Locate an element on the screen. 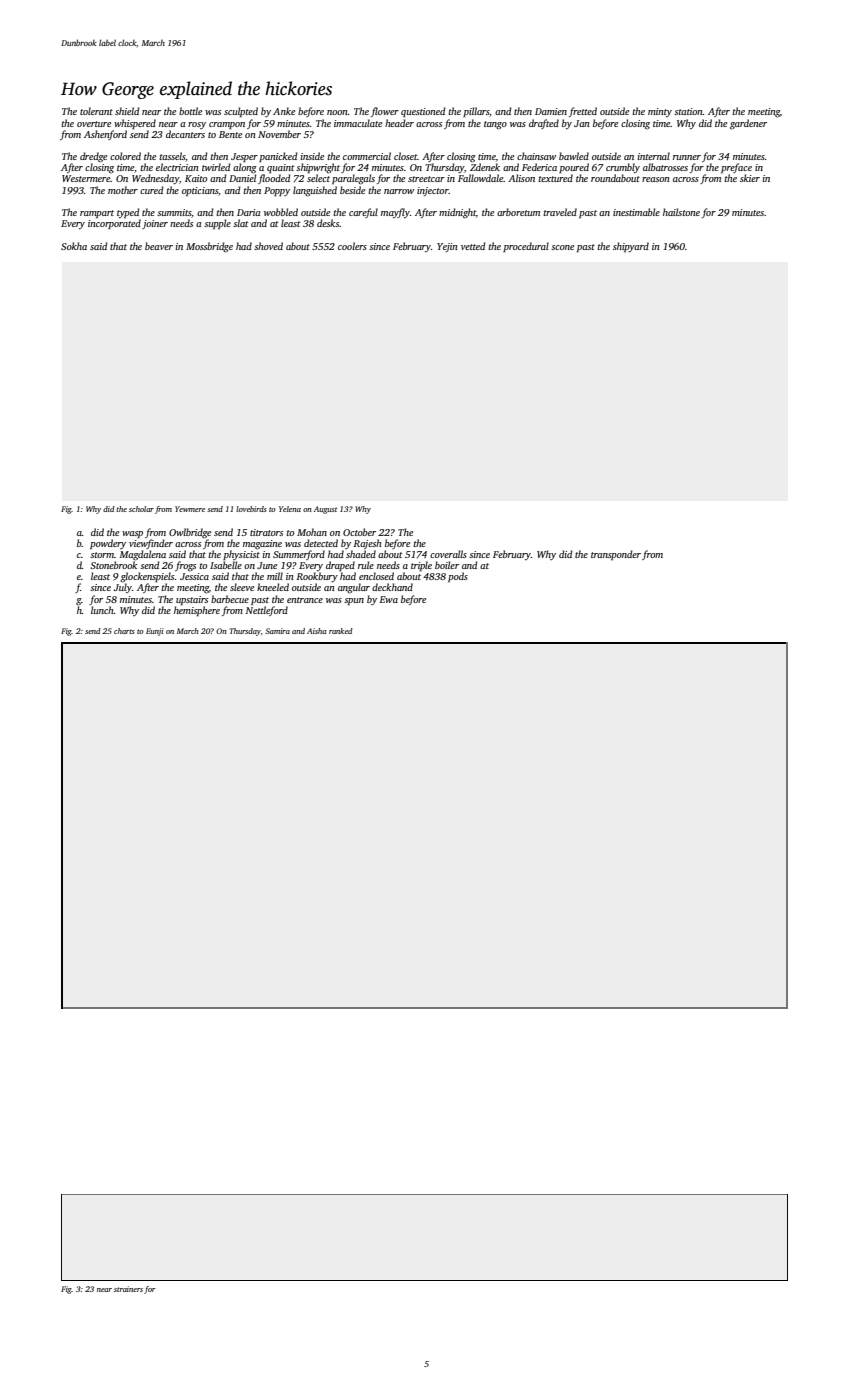 Image resolution: width=849 pixels, height=1400 pixels. strainers is located at coordinates (128, 1289).
